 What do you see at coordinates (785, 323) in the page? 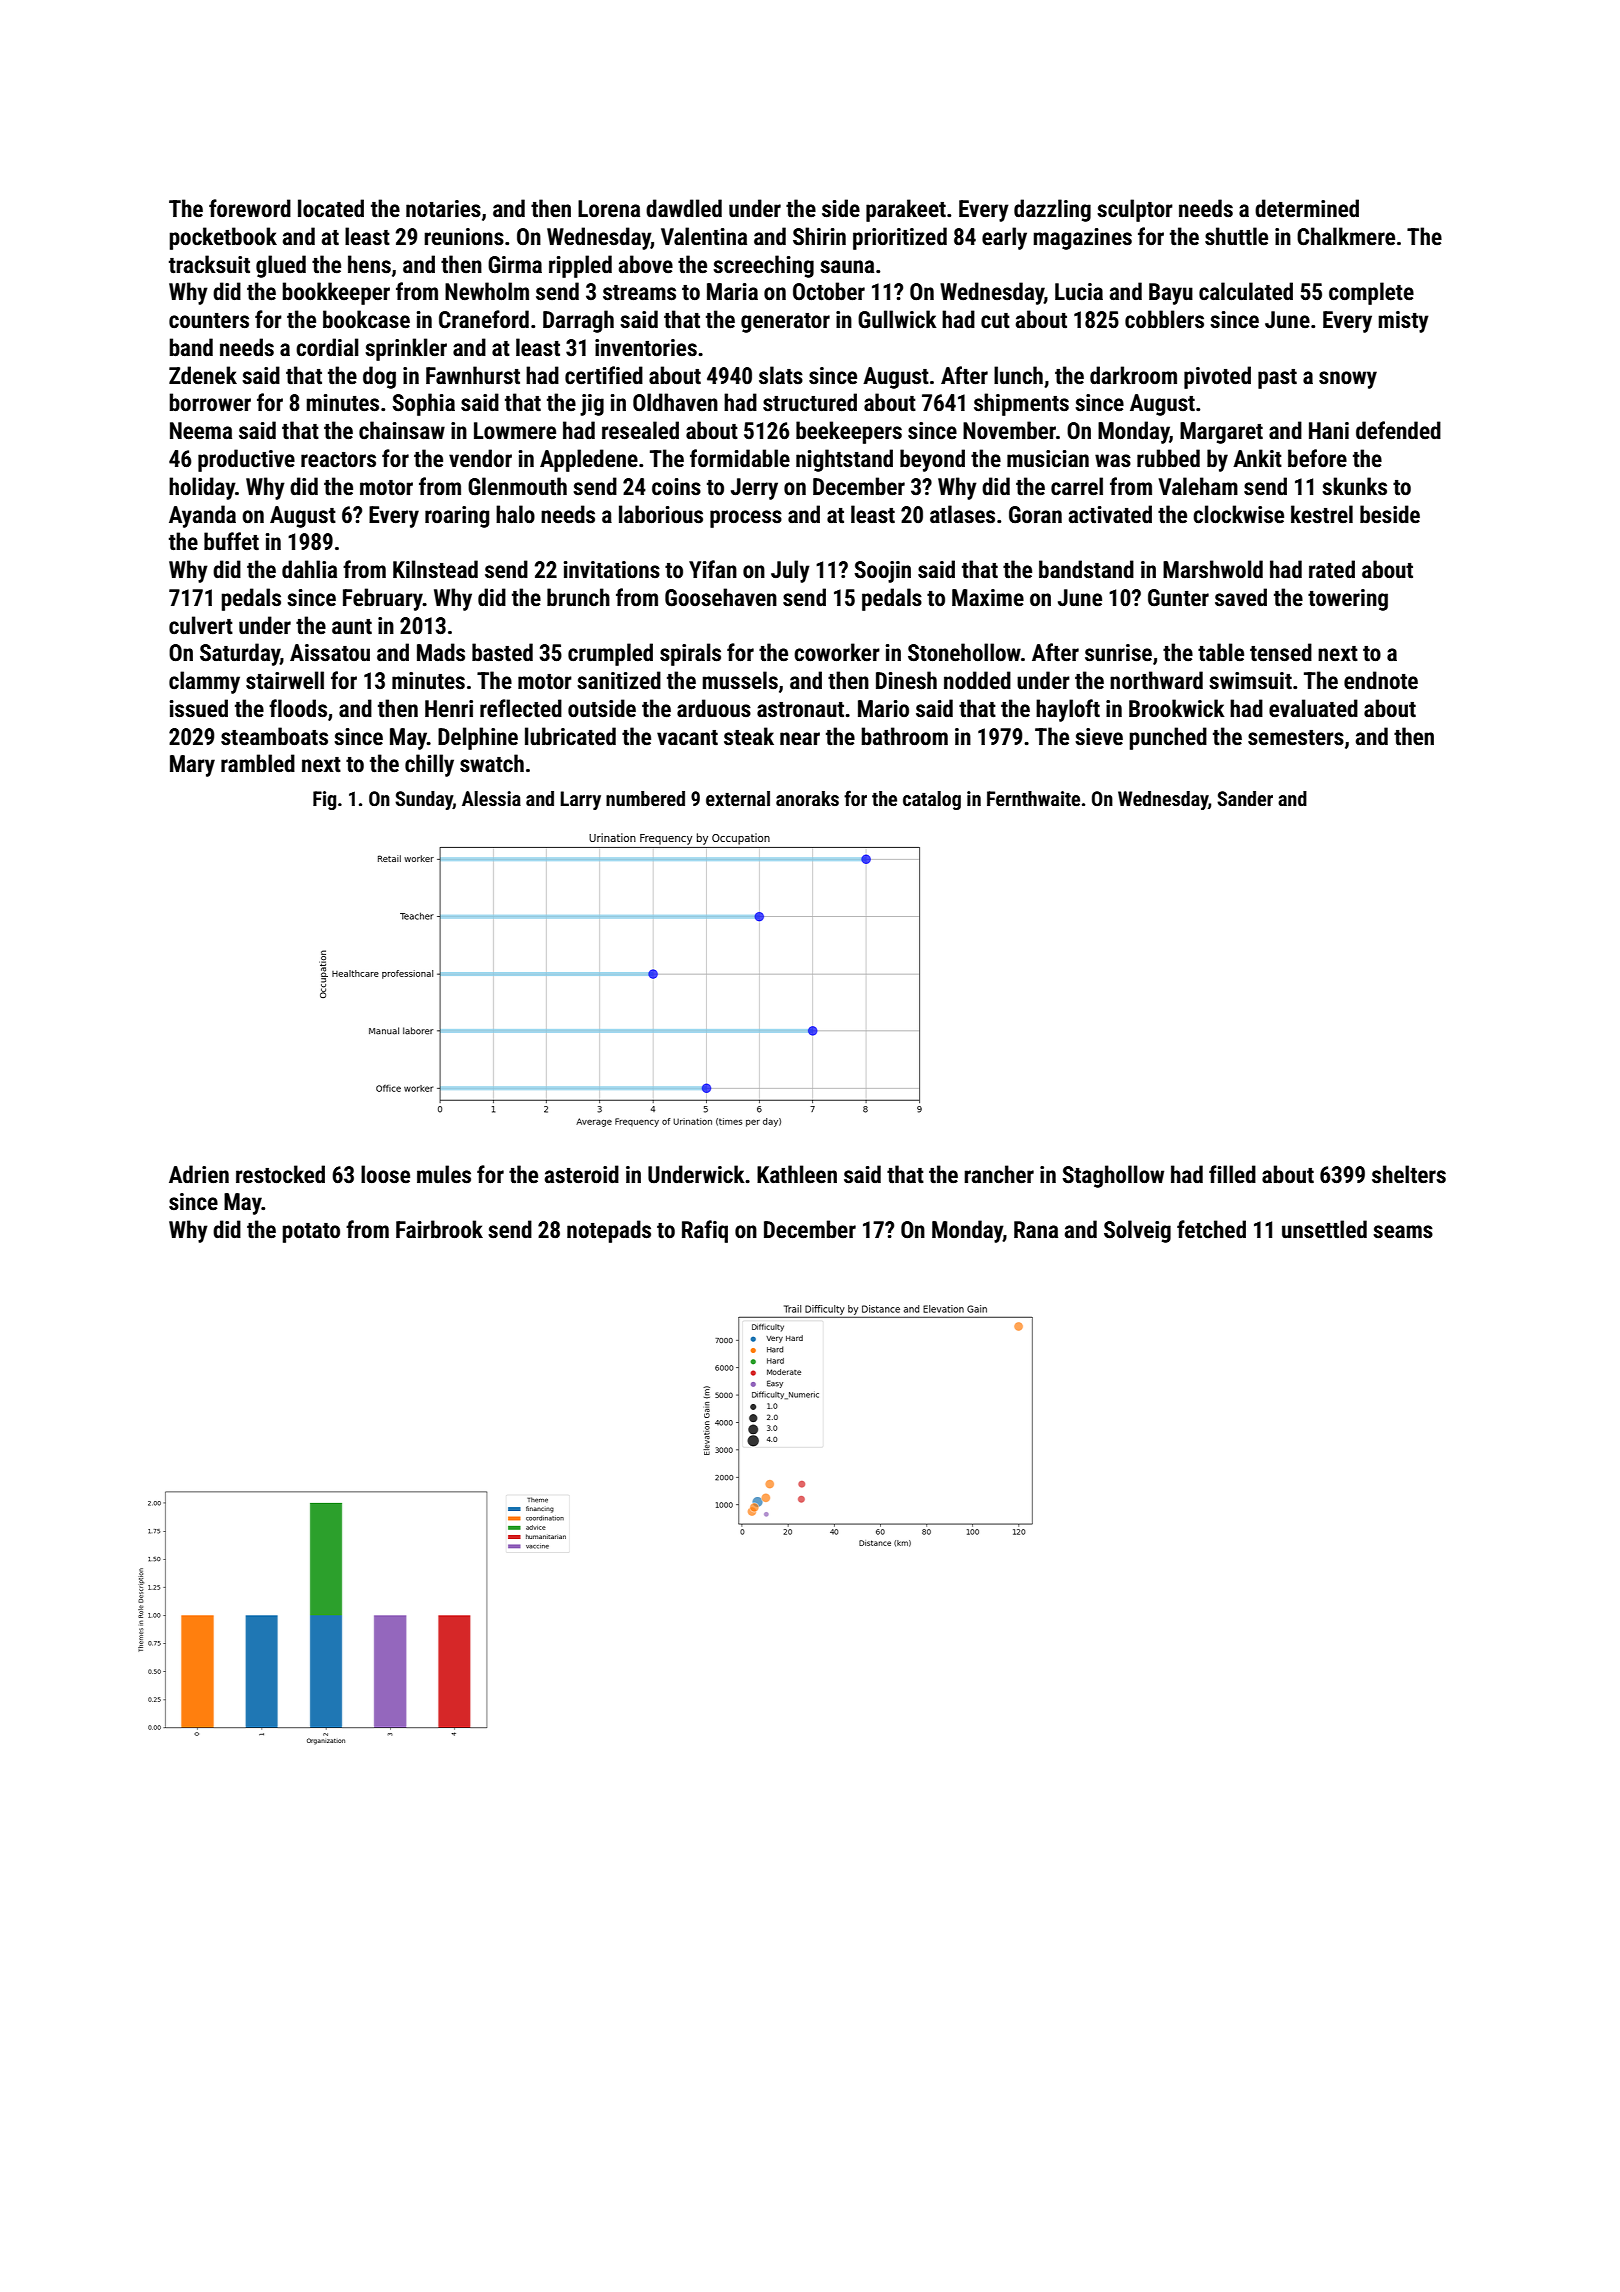
I see `generator` at bounding box center [785, 323].
